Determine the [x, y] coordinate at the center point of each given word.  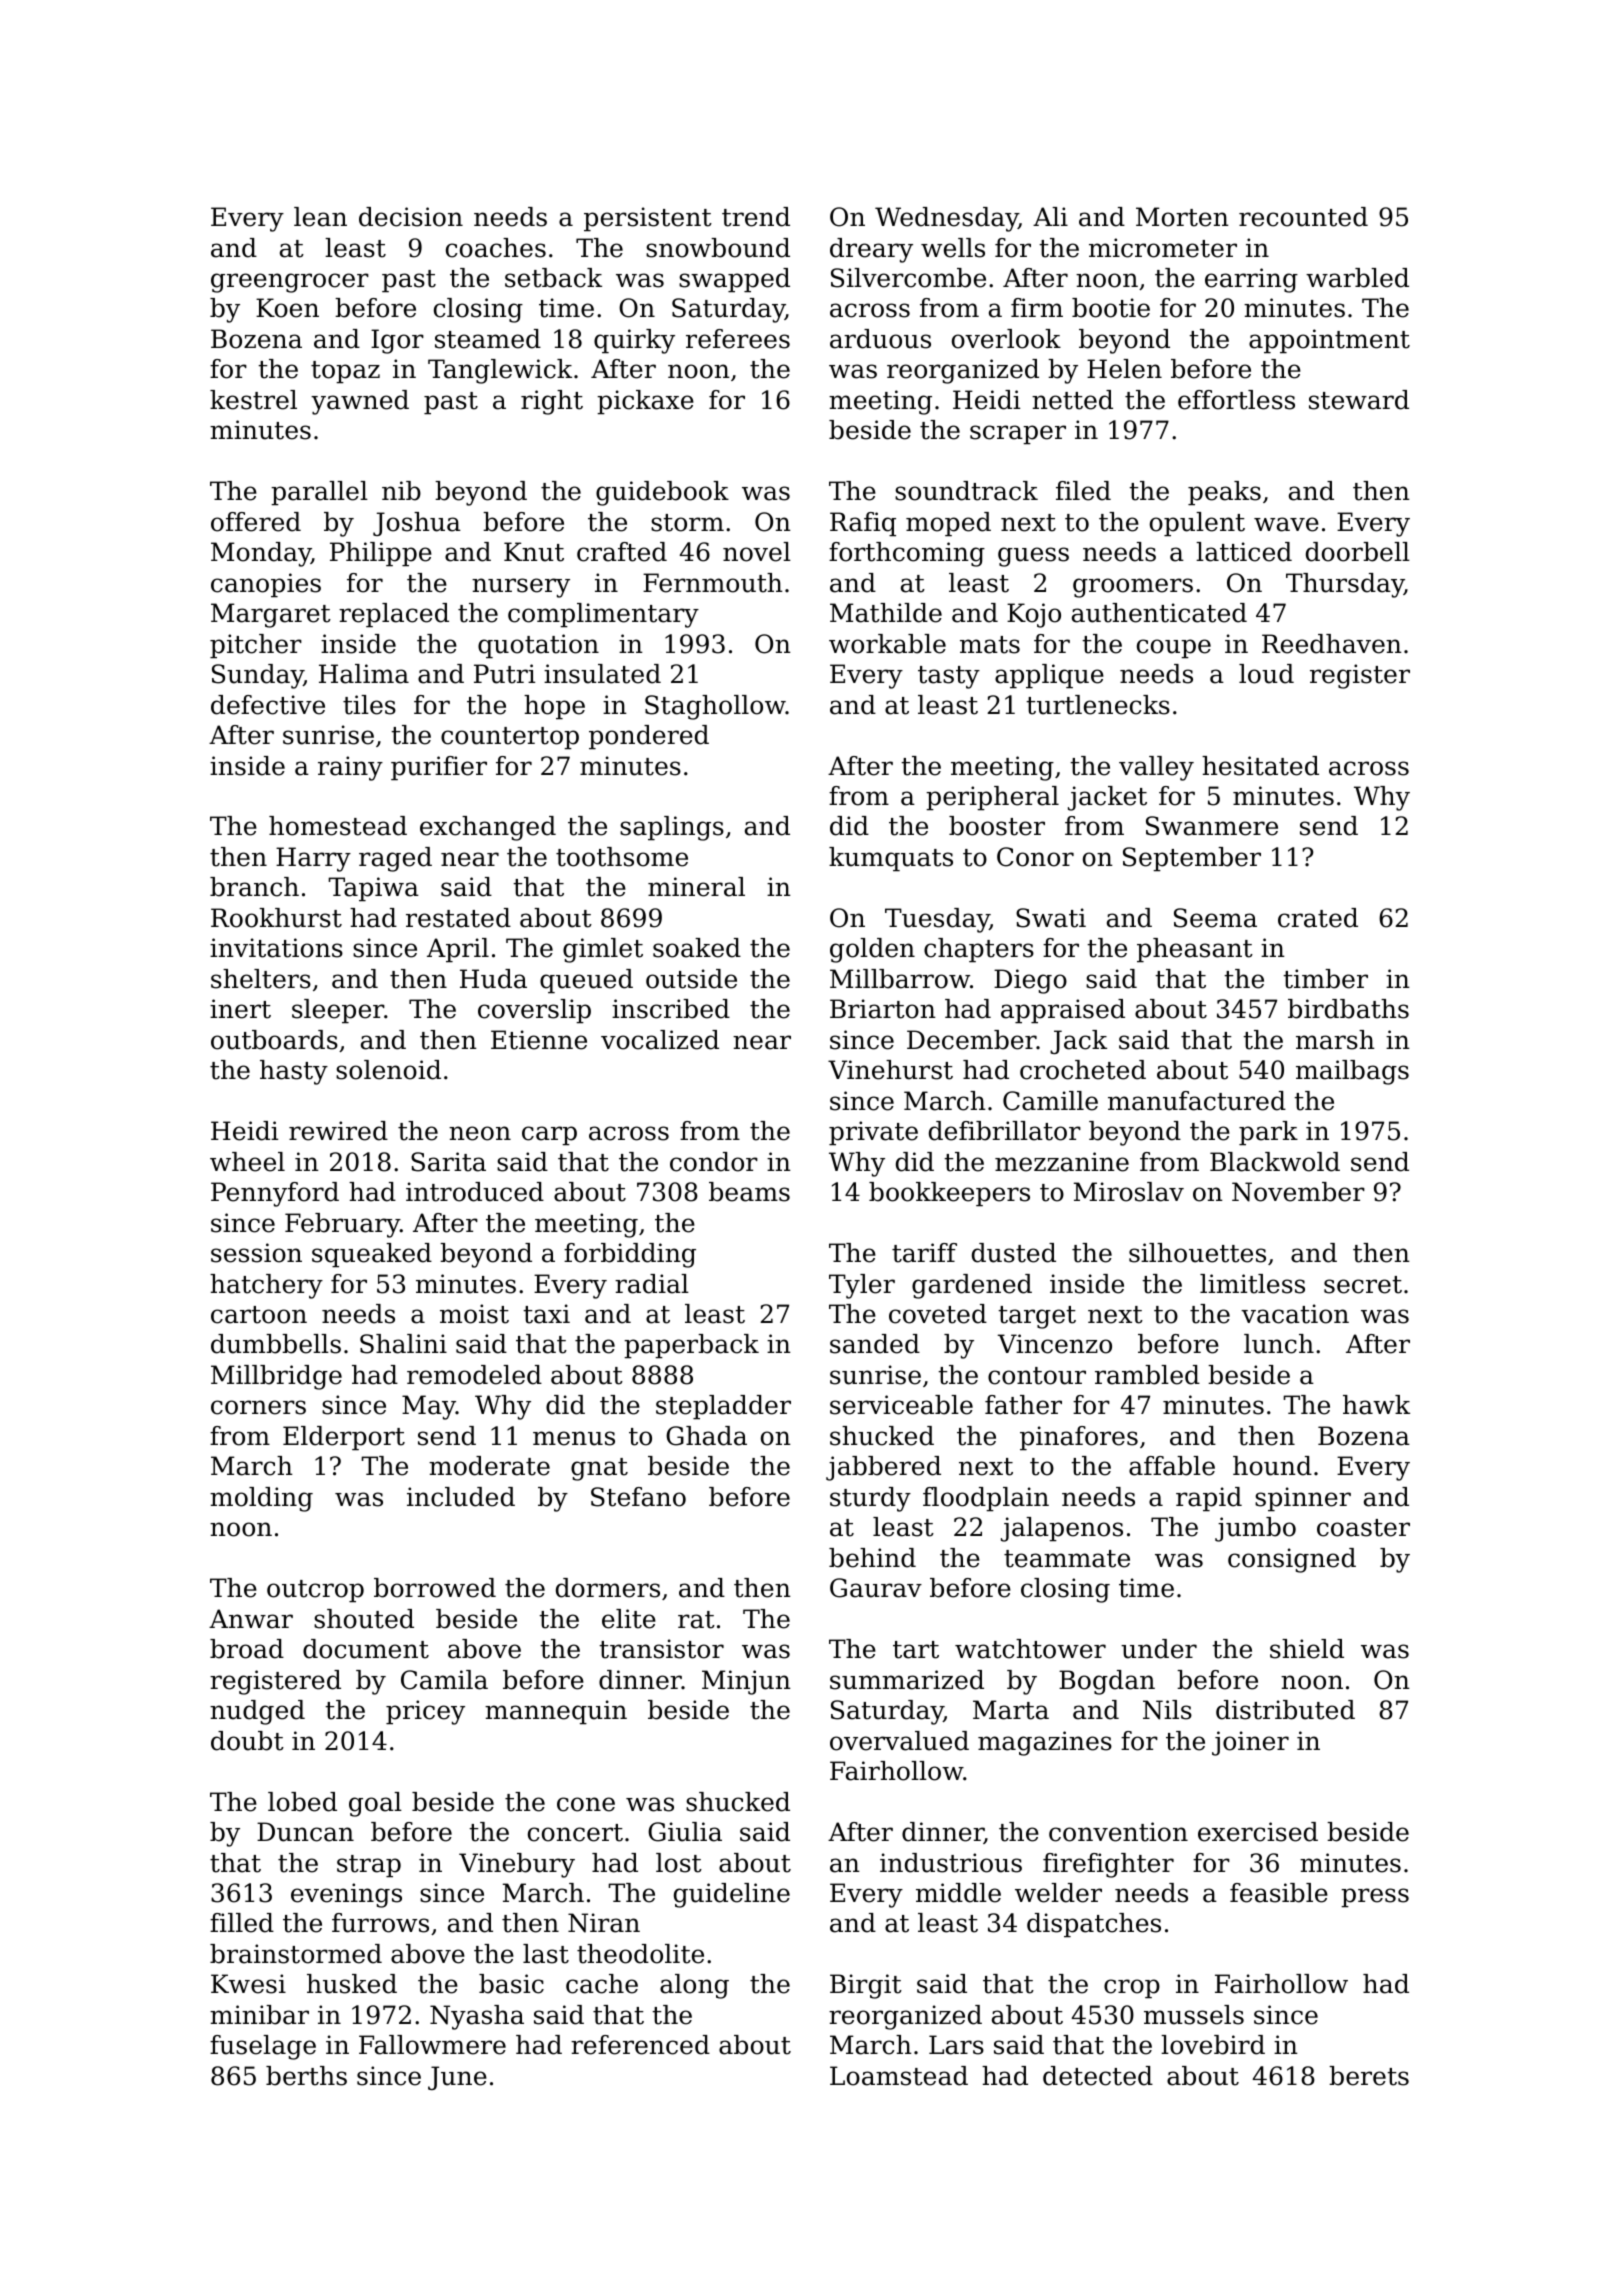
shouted [364, 1619]
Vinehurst [890, 1070]
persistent [648, 219]
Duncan [305, 1832]
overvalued [899, 1741]
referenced [640, 2045]
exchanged [488, 828]
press [1375, 1897]
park [1268, 1133]
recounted [1303, 217]
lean [320, 217]
